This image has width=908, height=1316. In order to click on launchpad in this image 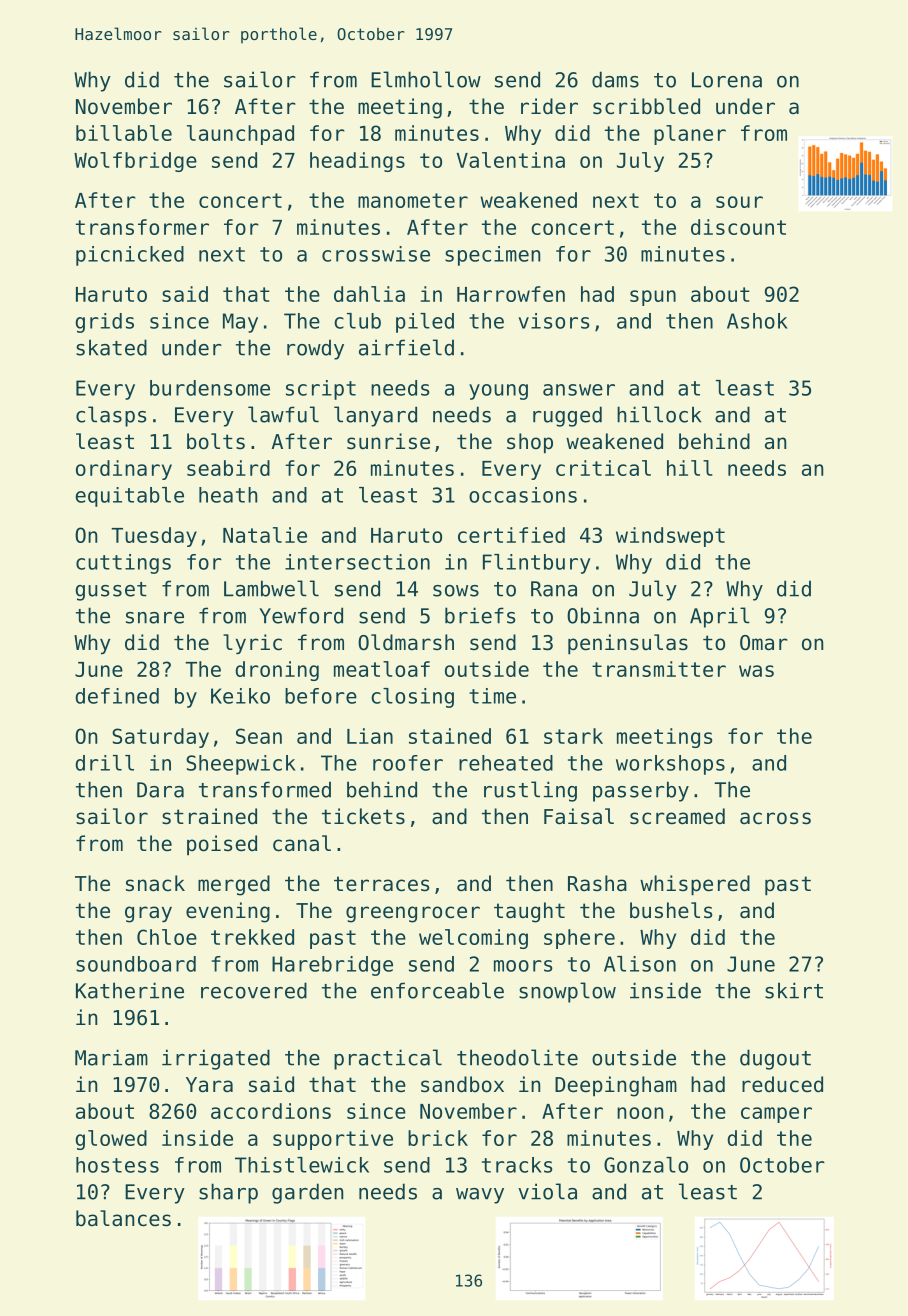, I will do `click(240, 135)`.
